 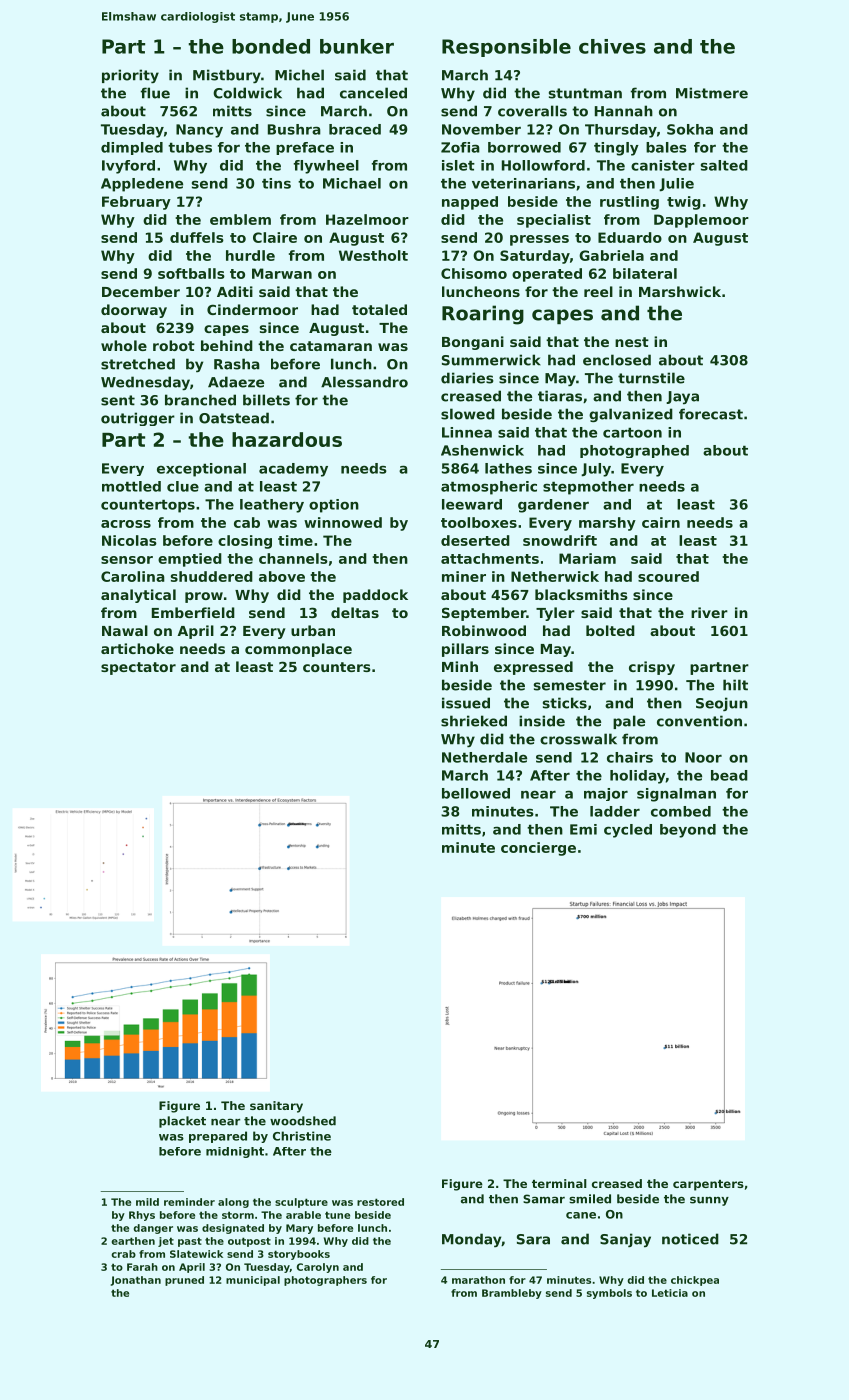 I want to click on bead, so click(x=729, y=775).
